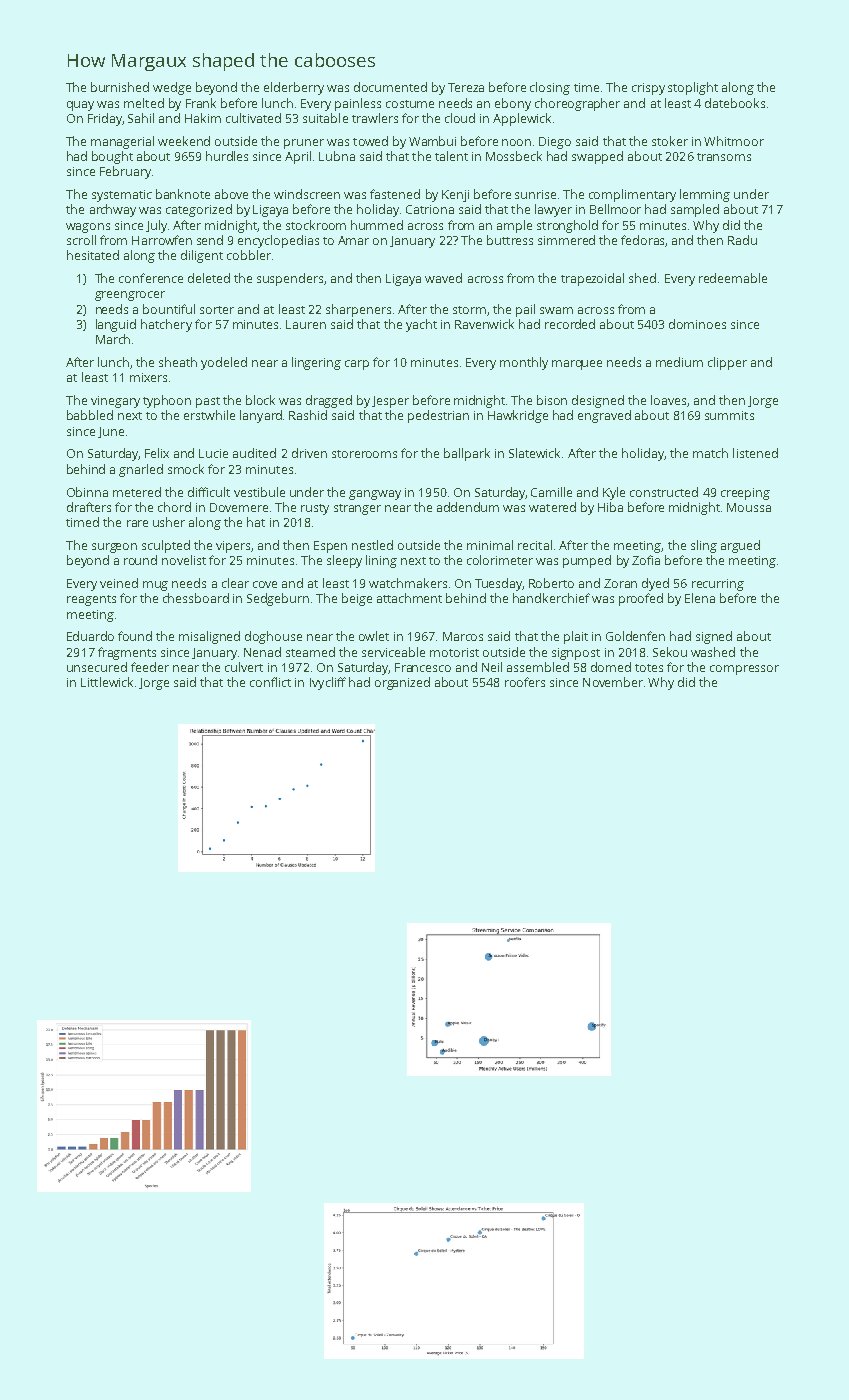 The image size is (849, 1400). What do you see at coordinates (443, 278) in the screenshot?
I see `waved` at bounding box center [443, 278].
